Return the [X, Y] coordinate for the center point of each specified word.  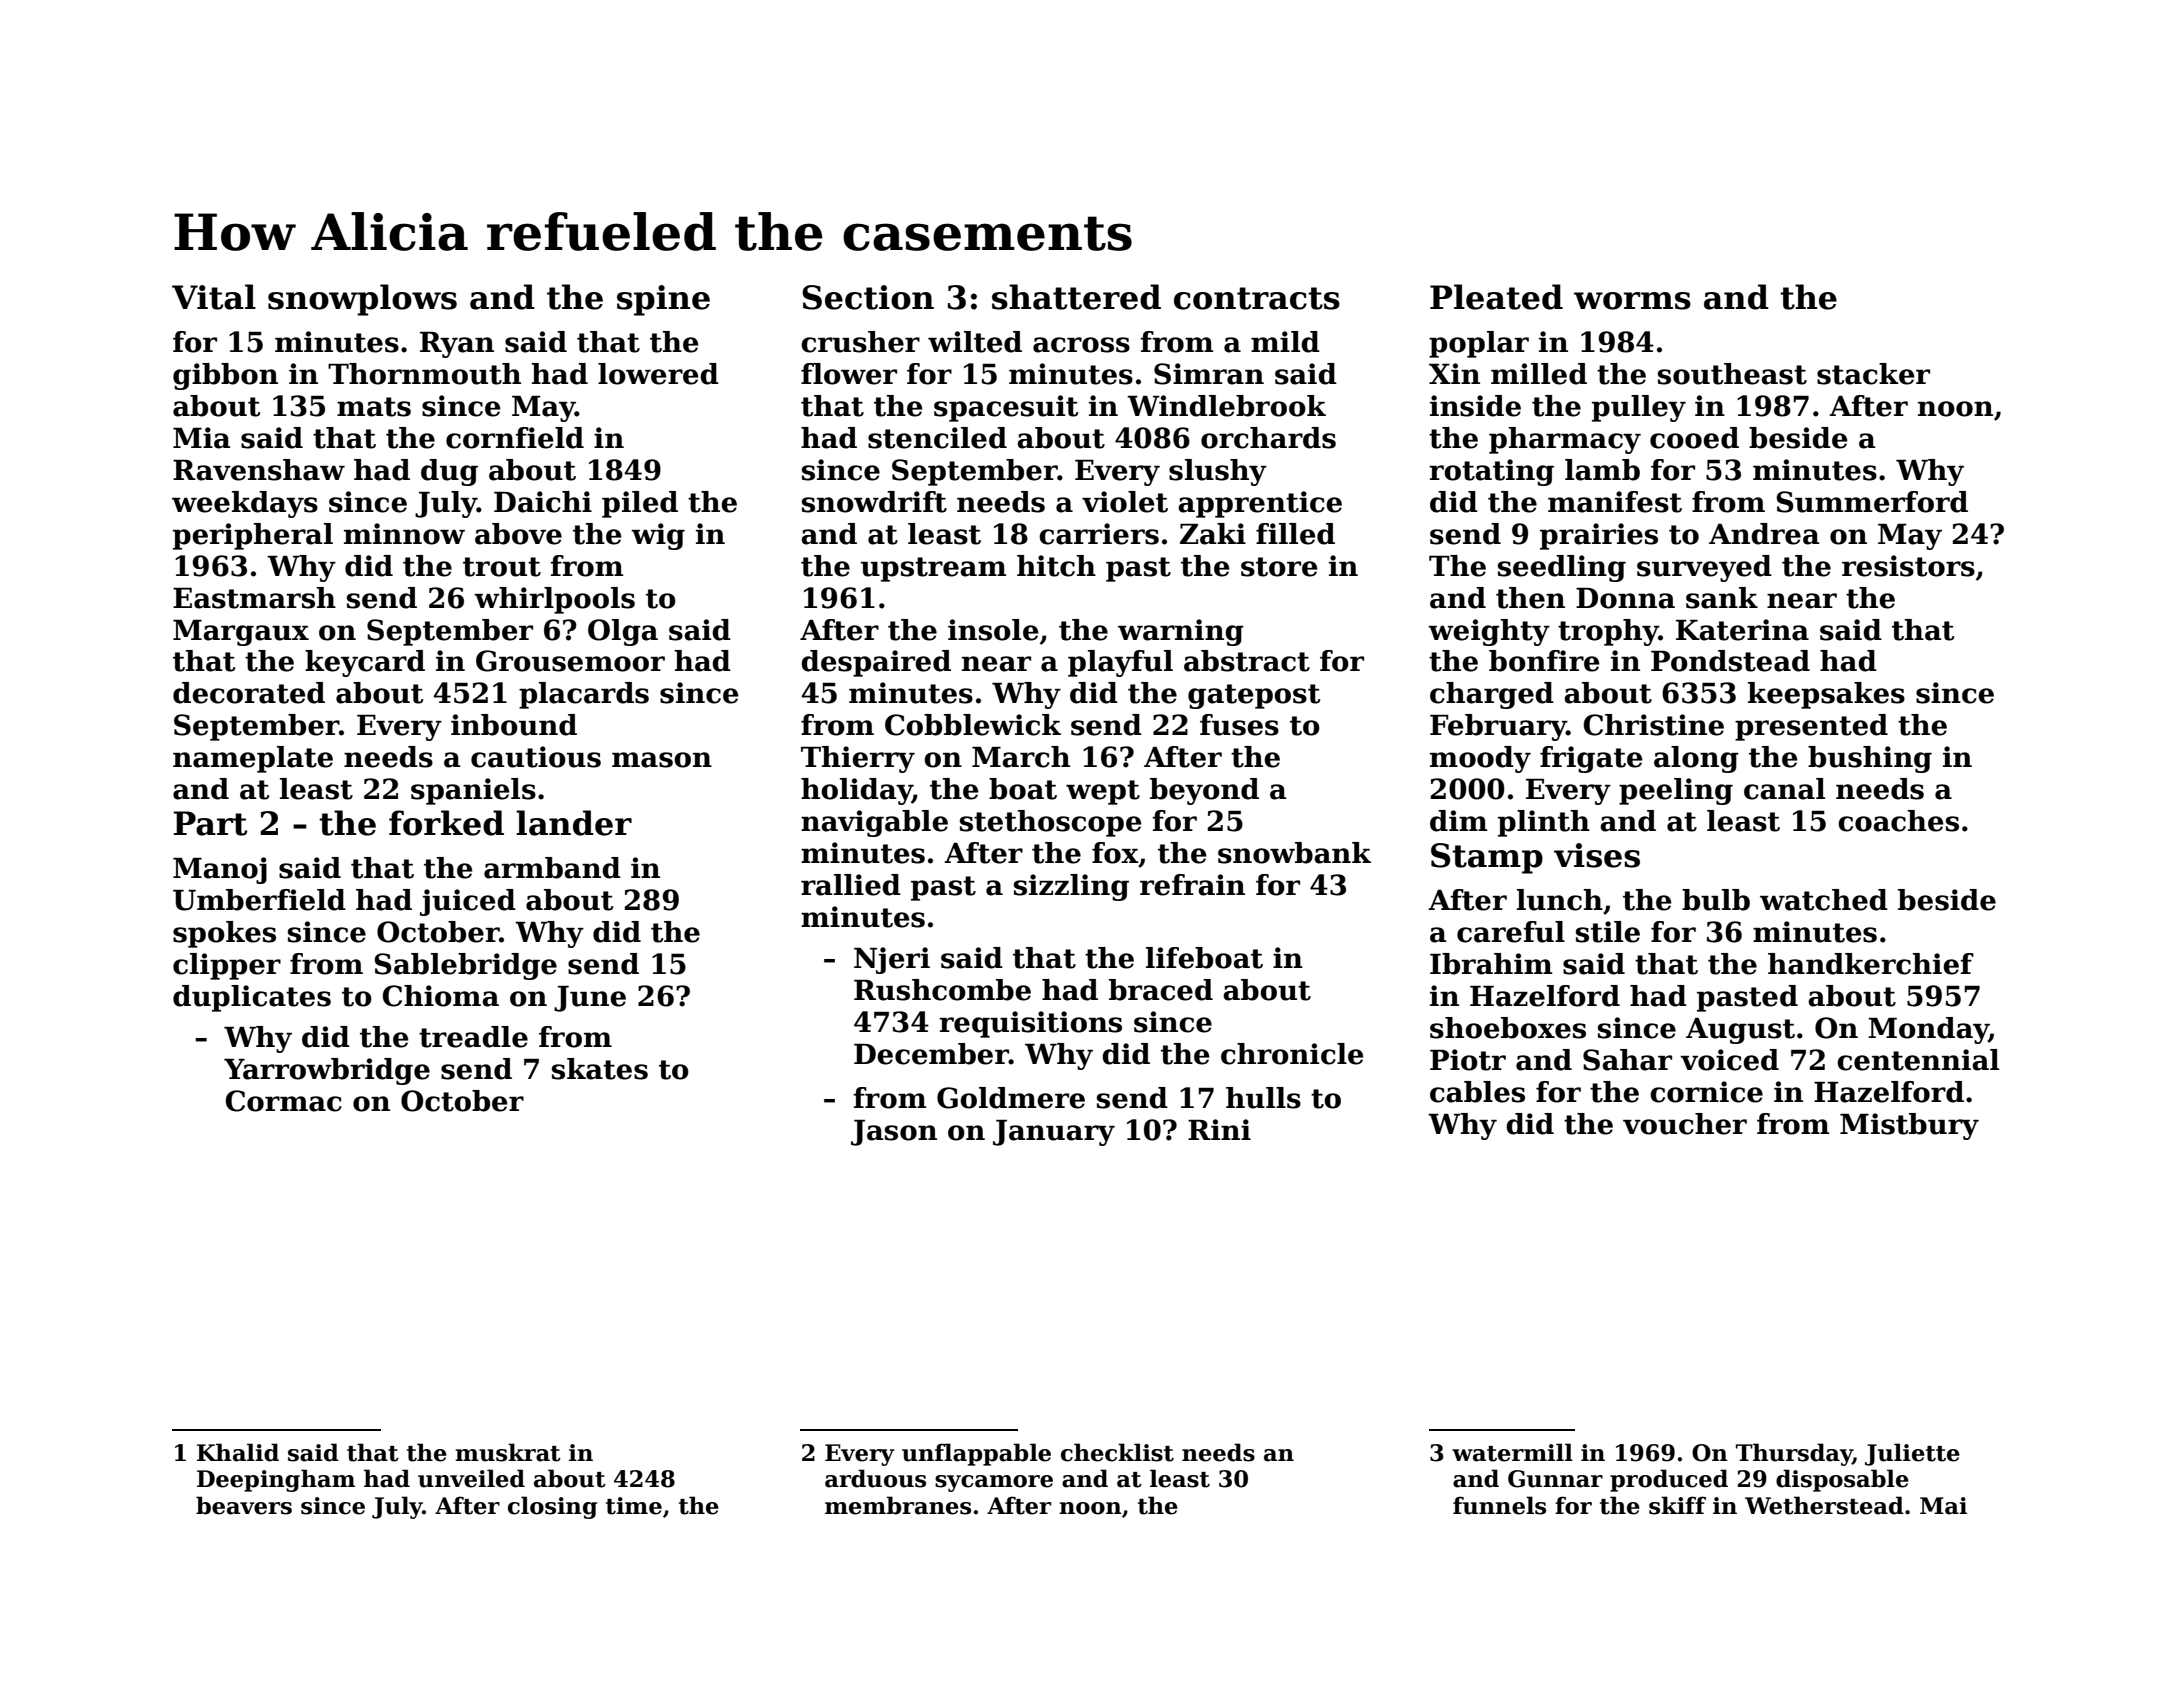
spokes [224, 934]
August [1740, 1031]
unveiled [471, 1478]
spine [663, 300]
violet [1125, 502]
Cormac [283, 1101]
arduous [875, 1478]
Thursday [1794, 1454]
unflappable [976, 1454]
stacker [1873, 374]
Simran [1209, 374]
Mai [1943, 1506]
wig [658, 536]
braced [1161, 990]
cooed [1694, 438]
